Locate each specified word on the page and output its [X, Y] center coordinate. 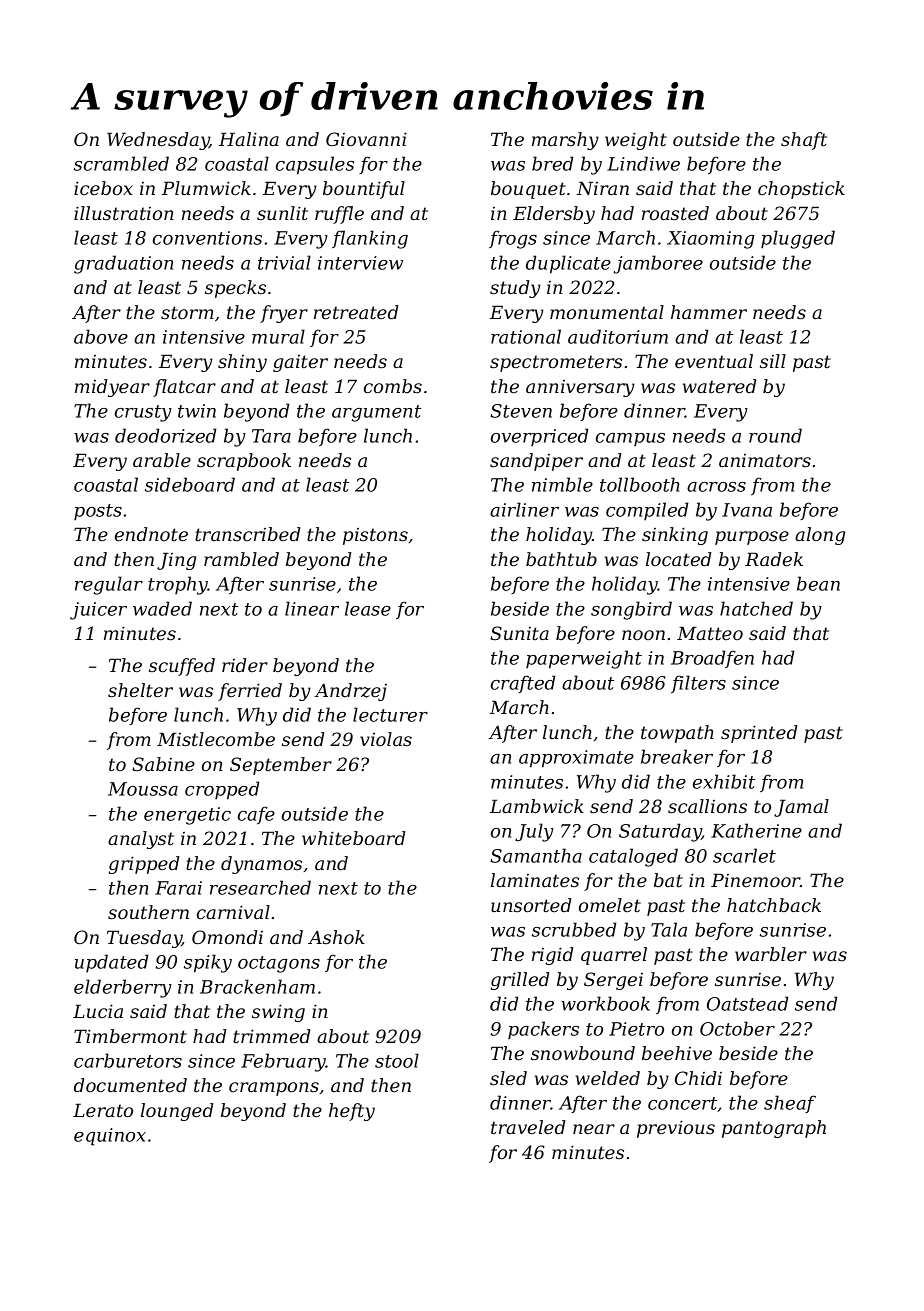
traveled [528, 1127]
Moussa [143, 789]
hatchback [774, 905]
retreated [356, 312]
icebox [103, 188]
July [534, 832]
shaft [804, 141]
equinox [110, 1137]
